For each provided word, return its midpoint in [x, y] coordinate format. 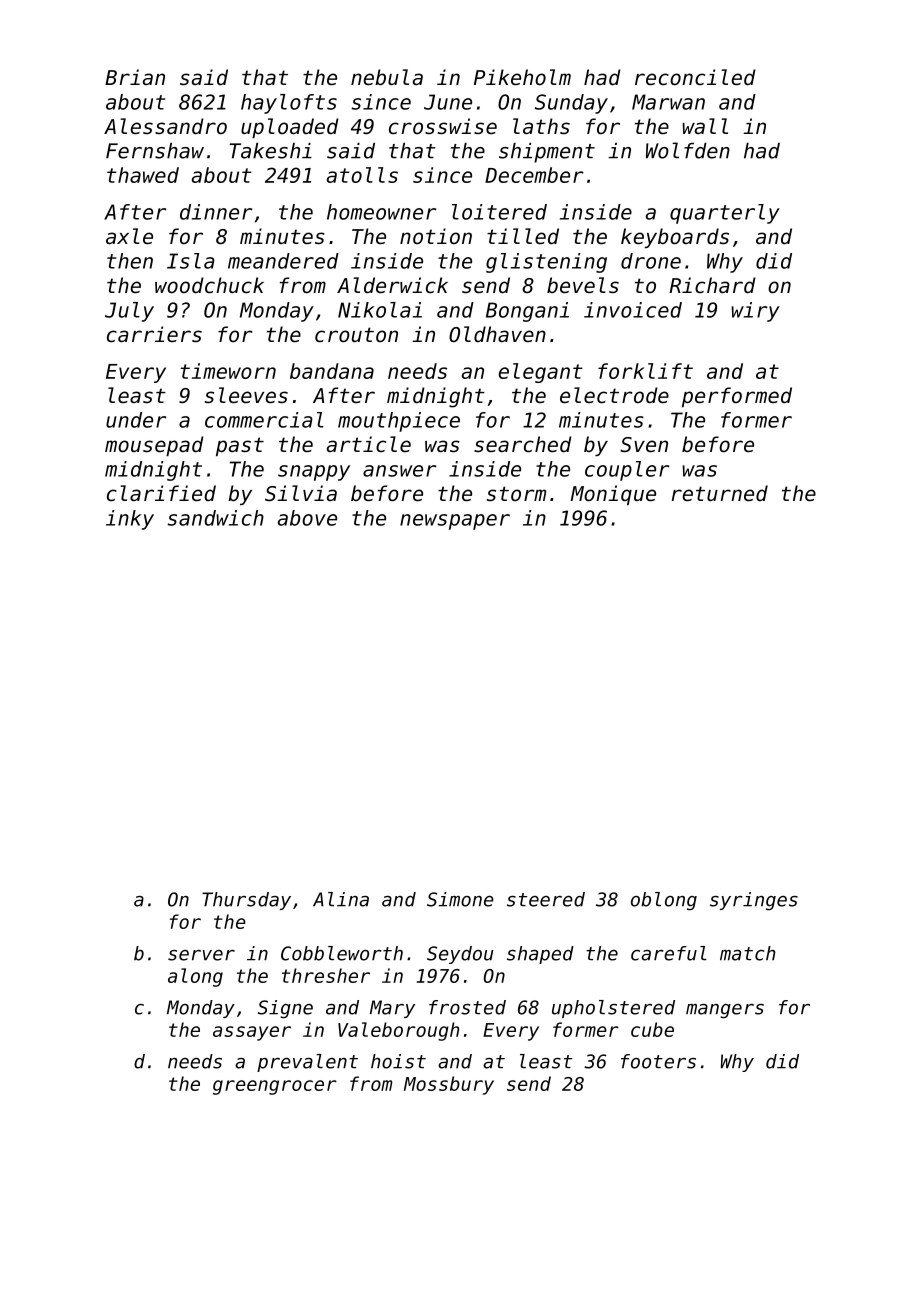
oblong [664, 901]
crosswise [443, 126]
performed [737, 397]
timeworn [228, 371]
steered [546, 899]
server [201, 955]
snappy [314, 473]
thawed [143, 175]
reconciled [695, 77]
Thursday [246, 901]
